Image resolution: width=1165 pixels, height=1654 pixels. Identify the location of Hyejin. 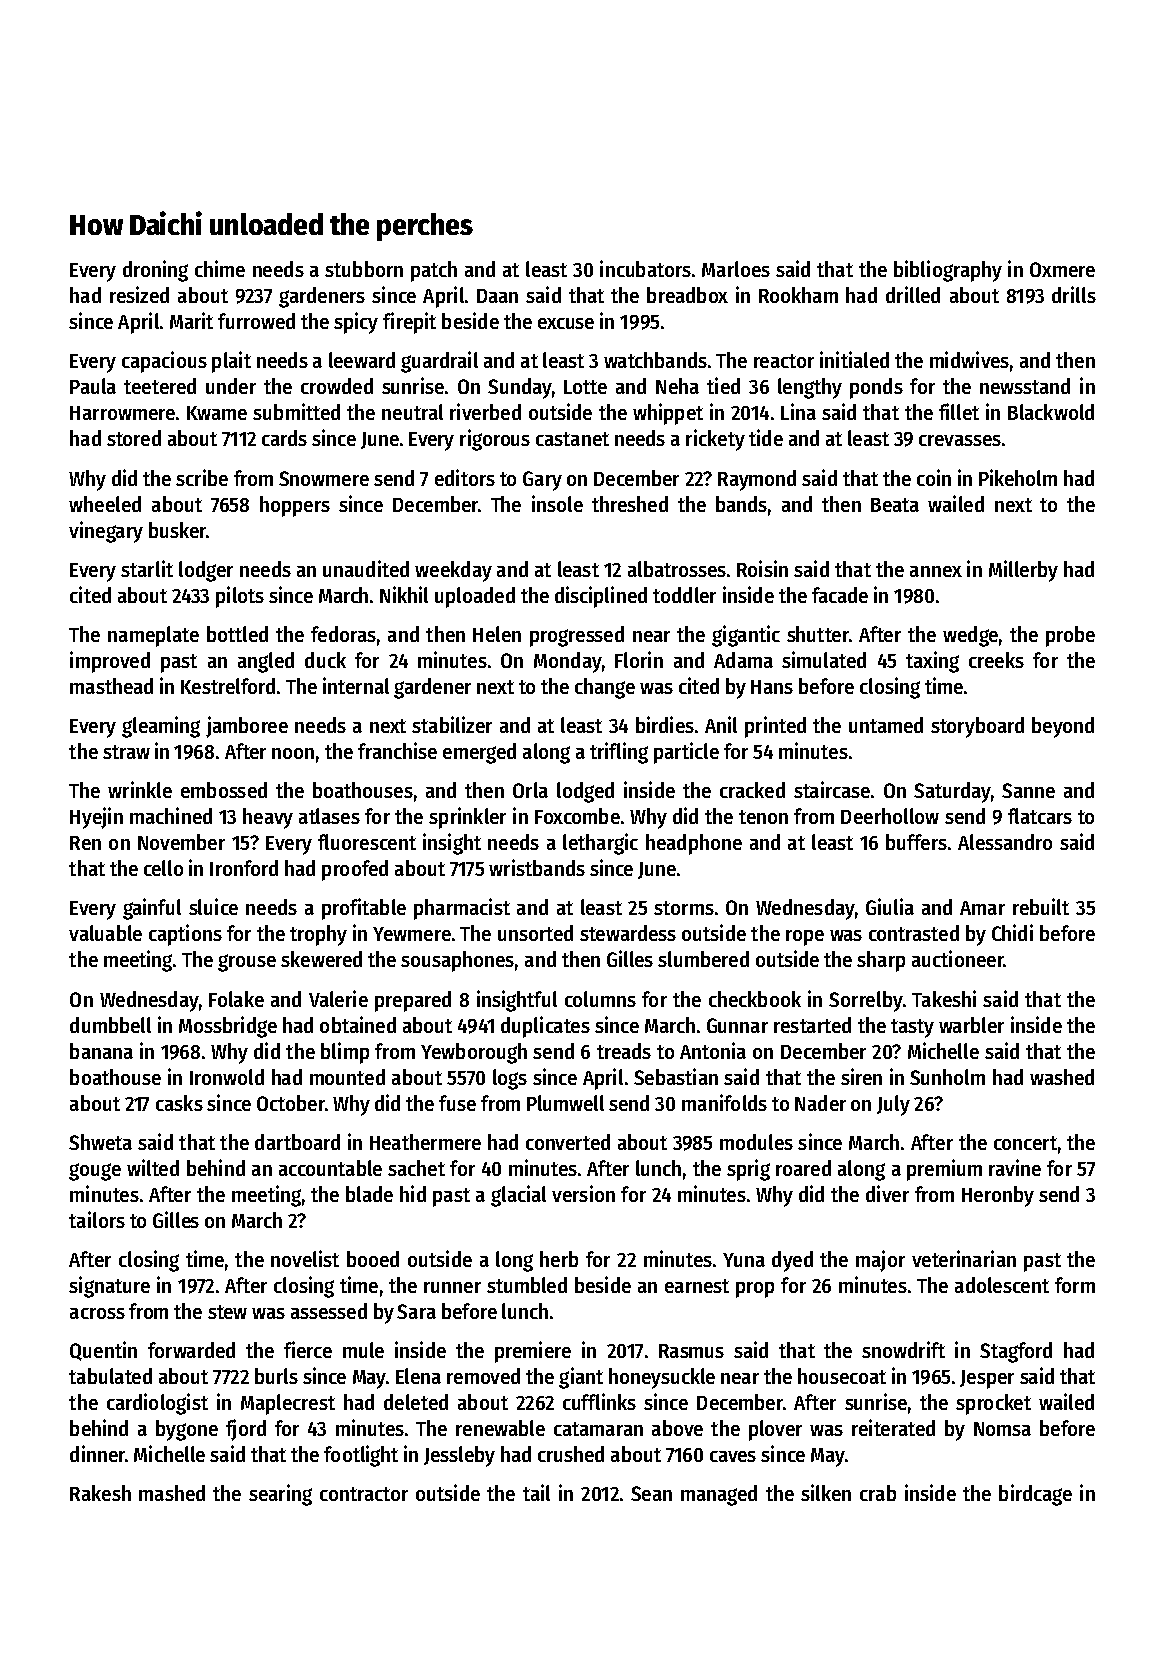
(96, 818).
